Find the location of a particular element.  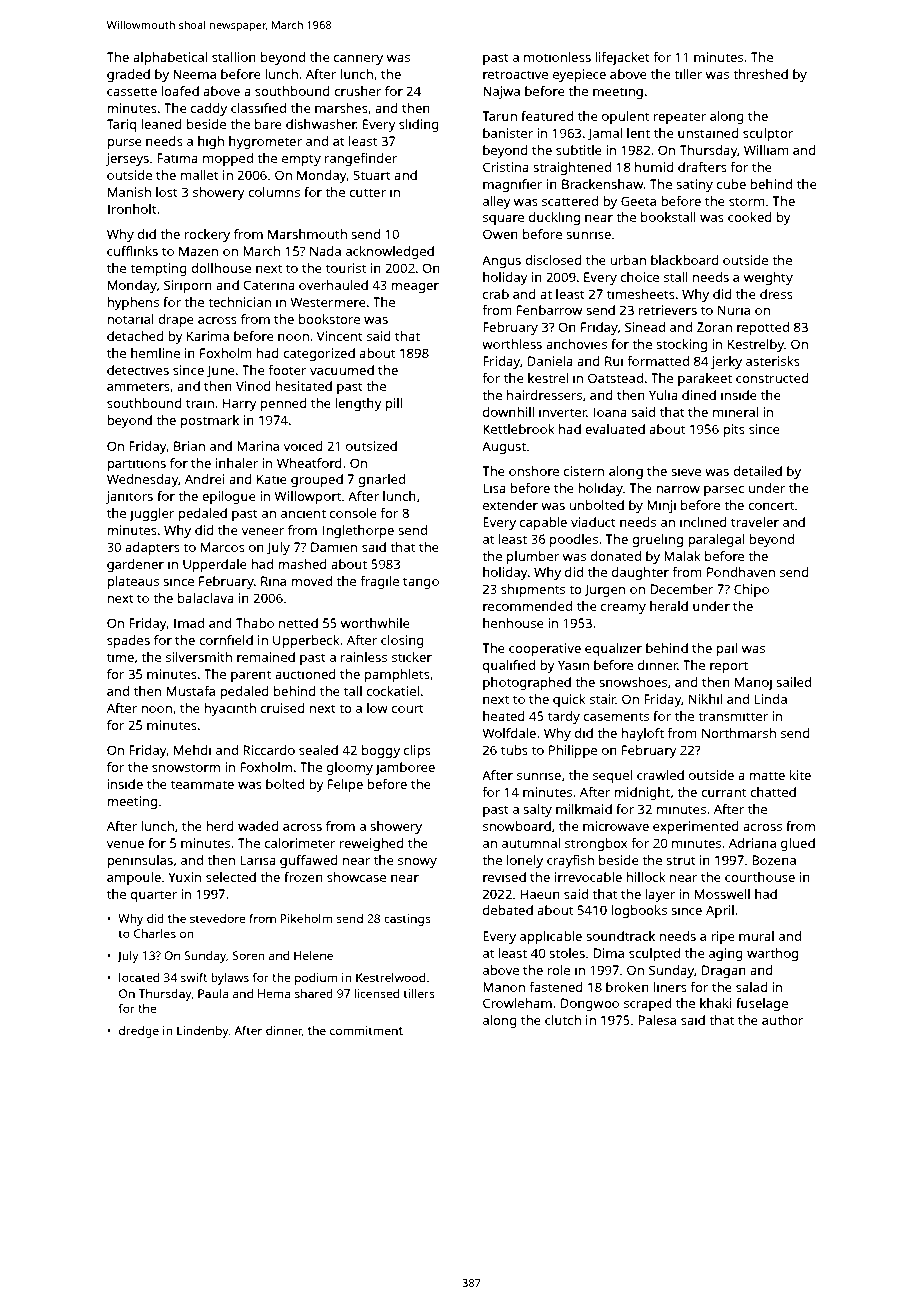

Manon is located at coordinates (504, 987).
